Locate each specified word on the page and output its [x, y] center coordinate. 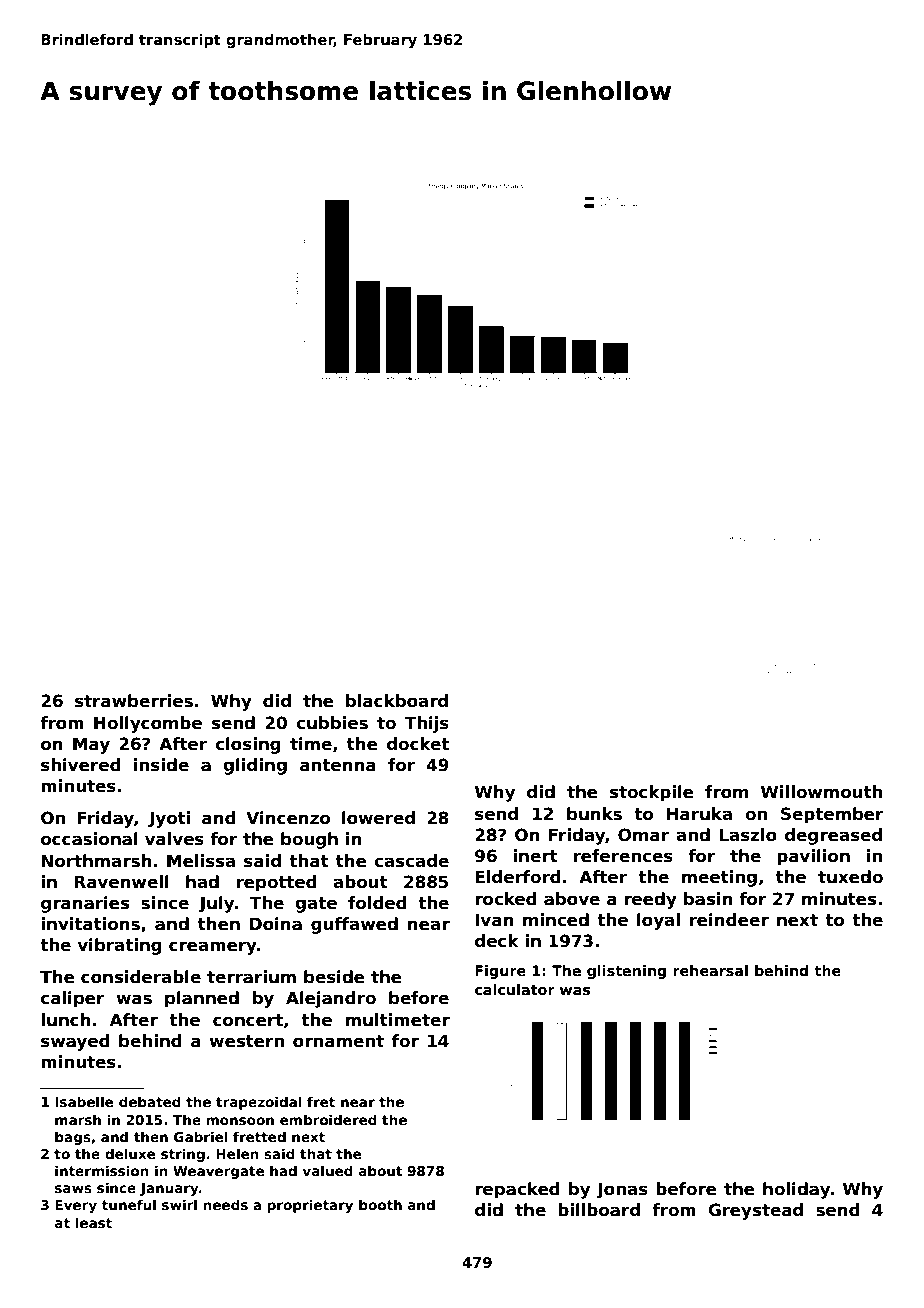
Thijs [426, 724]
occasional [89, 839]
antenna [338, 765]
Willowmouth [821, 792]
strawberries [134, 701]
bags [73, 1138]
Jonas [622, 1190]
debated [150, 1101]
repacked [517, 1190]
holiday [796, 1190]
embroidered [328, 1119]
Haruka [699, 814]
